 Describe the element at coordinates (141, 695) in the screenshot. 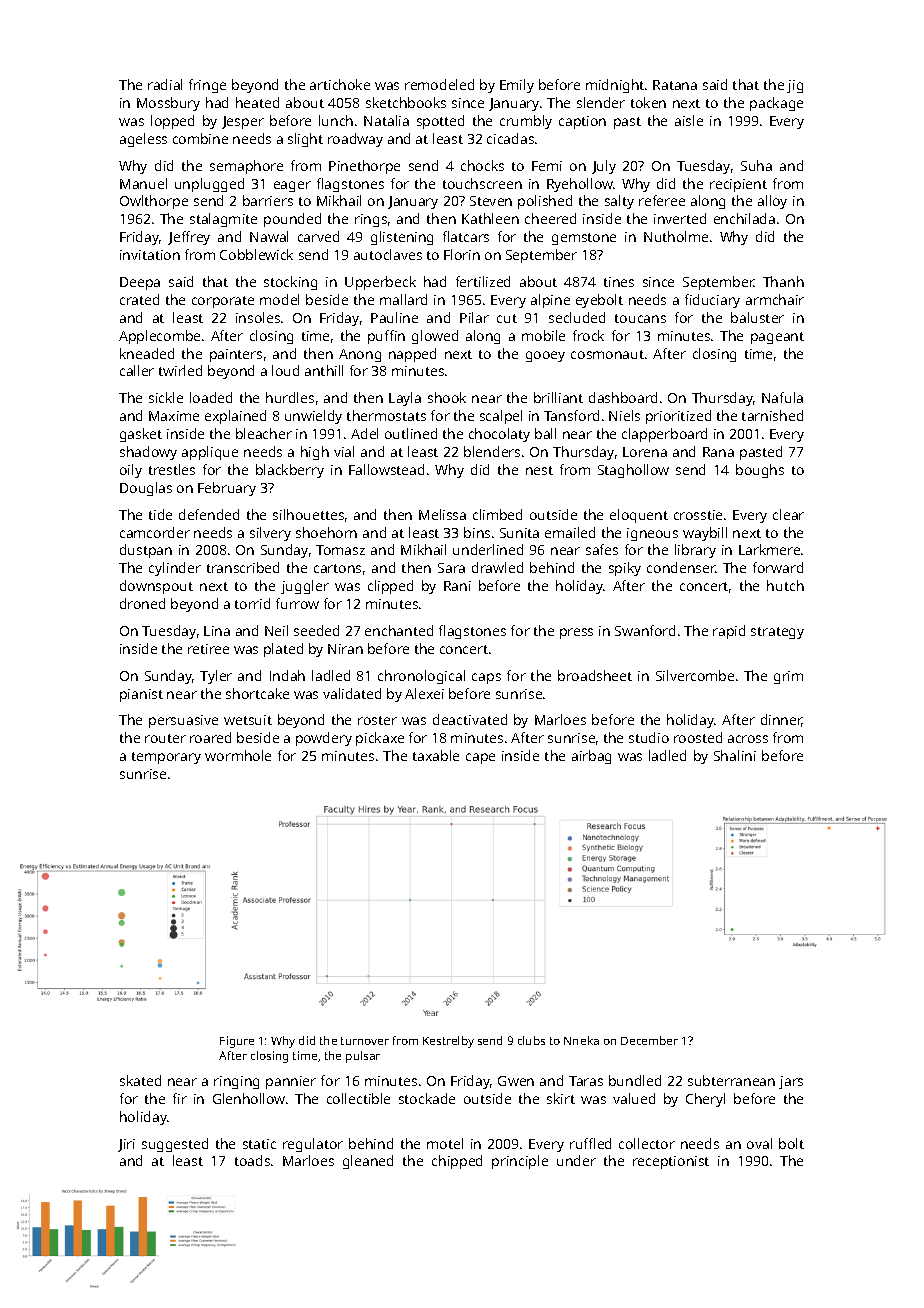

I see `pianist` at that location.
